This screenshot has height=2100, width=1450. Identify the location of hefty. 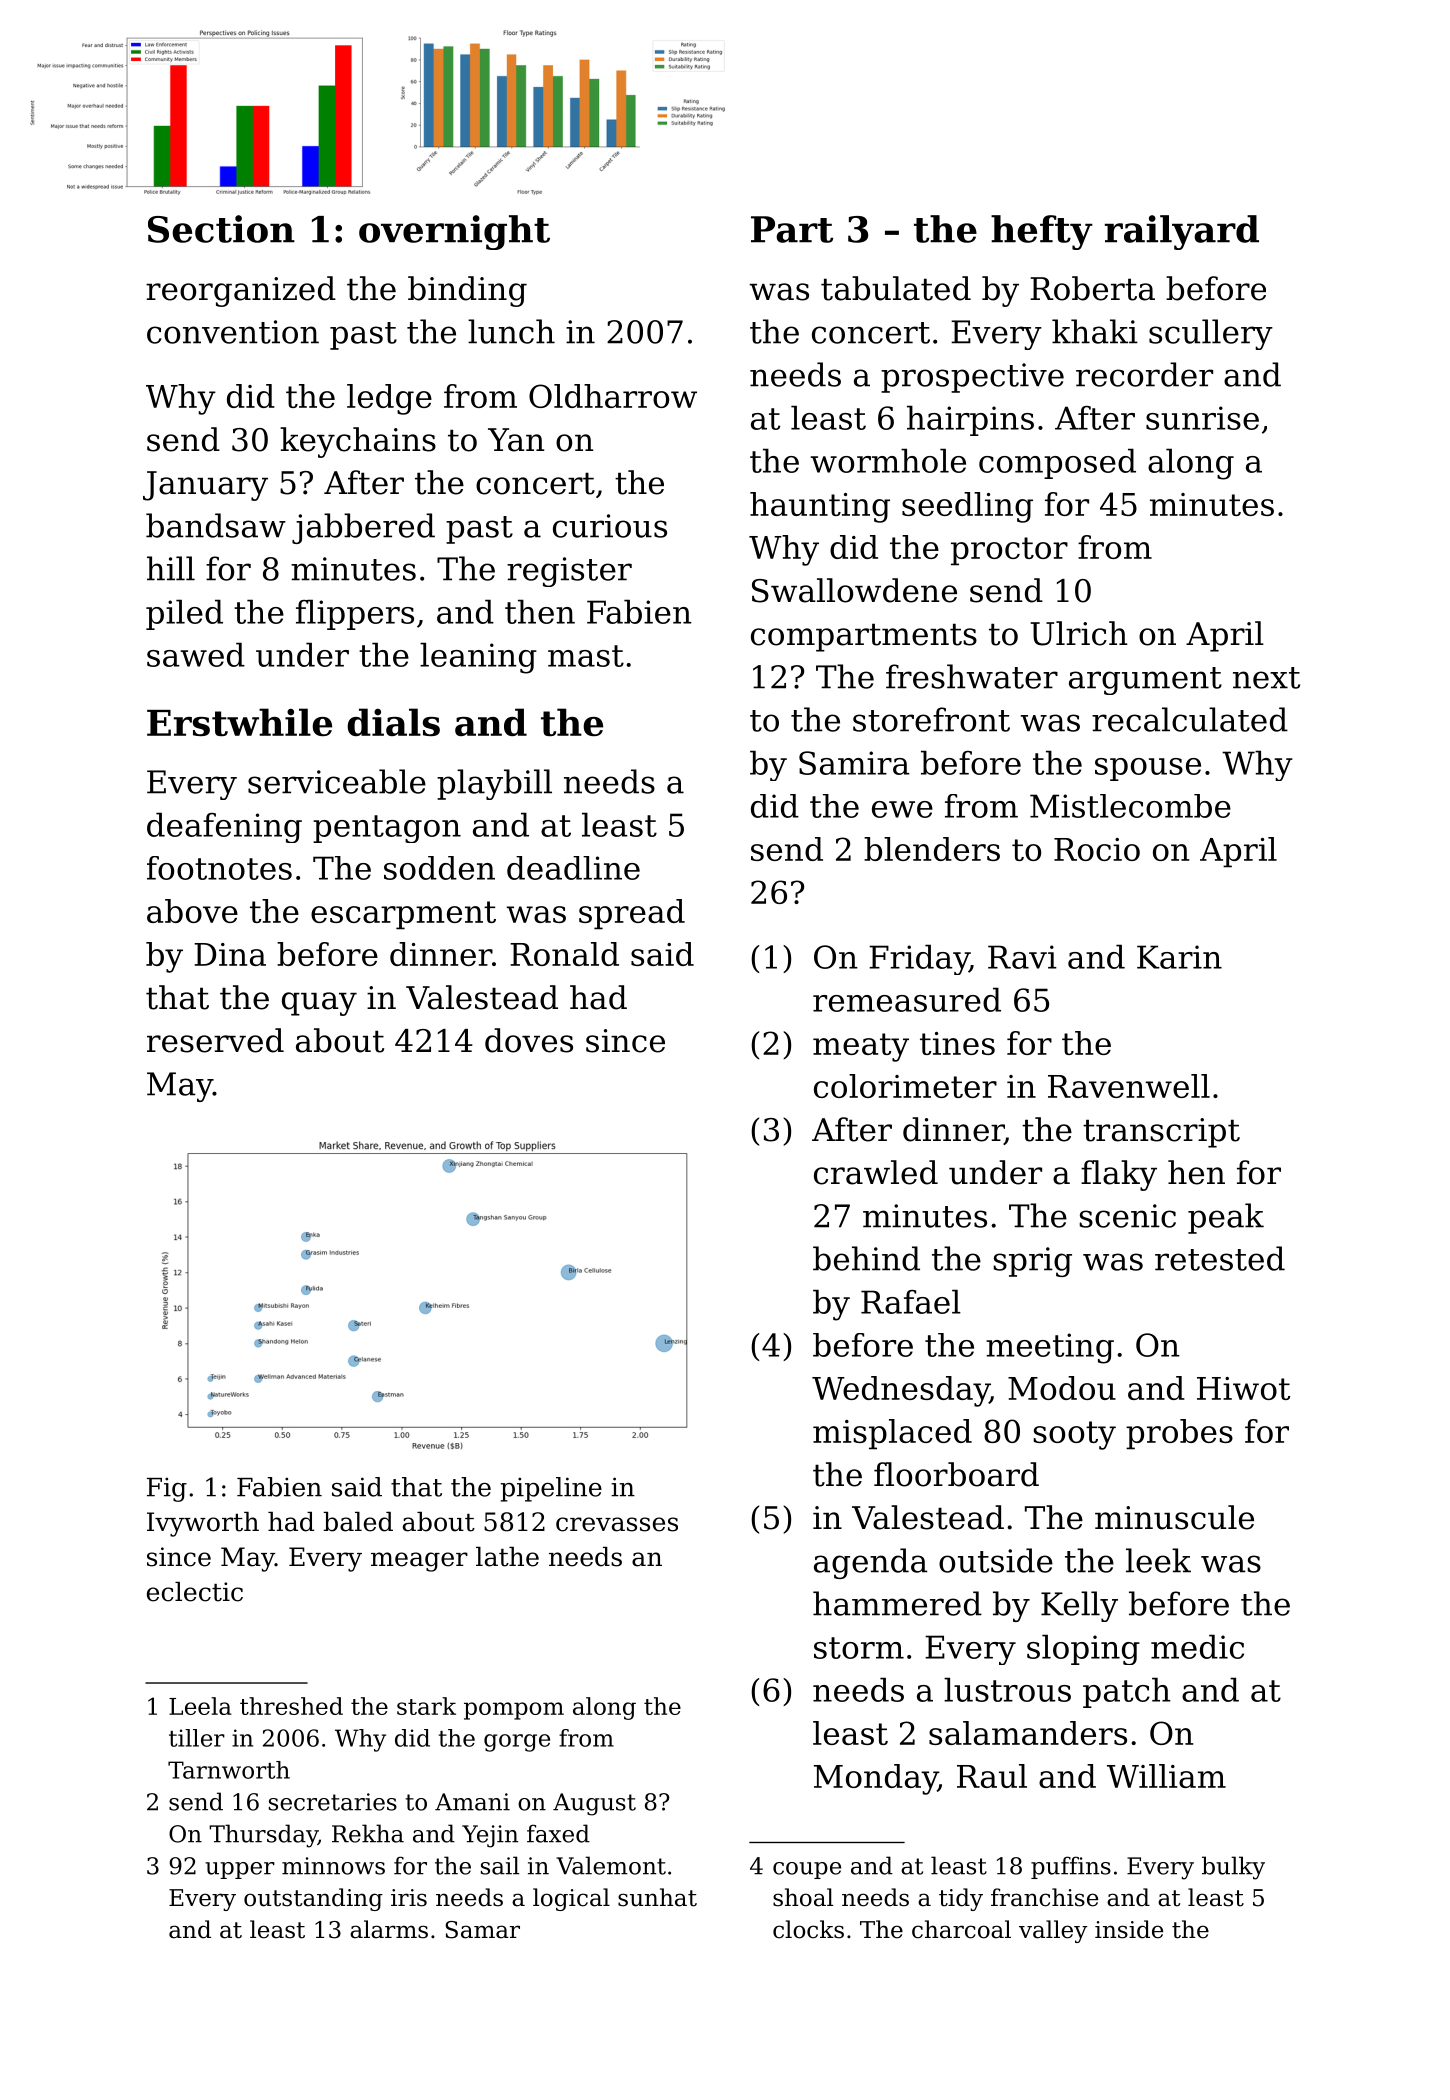
(1042, 232).
